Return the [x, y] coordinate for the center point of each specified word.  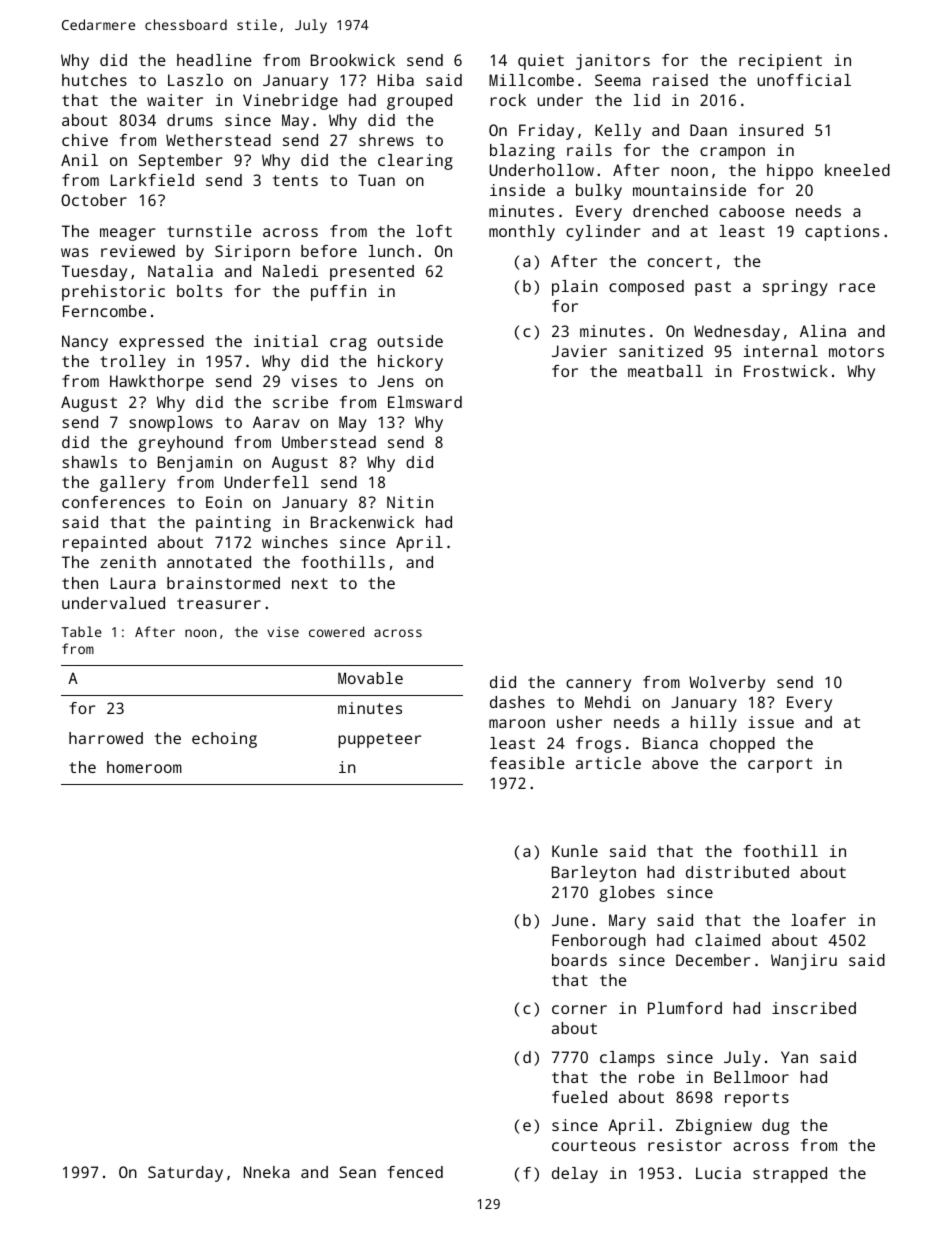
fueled [579, 1097]
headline [214, 60]
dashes [517, 702]
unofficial [804, 80]
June [570, 920]
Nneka [266, 1172]
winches [295, 542]
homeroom [144, 767]
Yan [794, 1057]
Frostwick [786, 371]
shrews [386, 140]
